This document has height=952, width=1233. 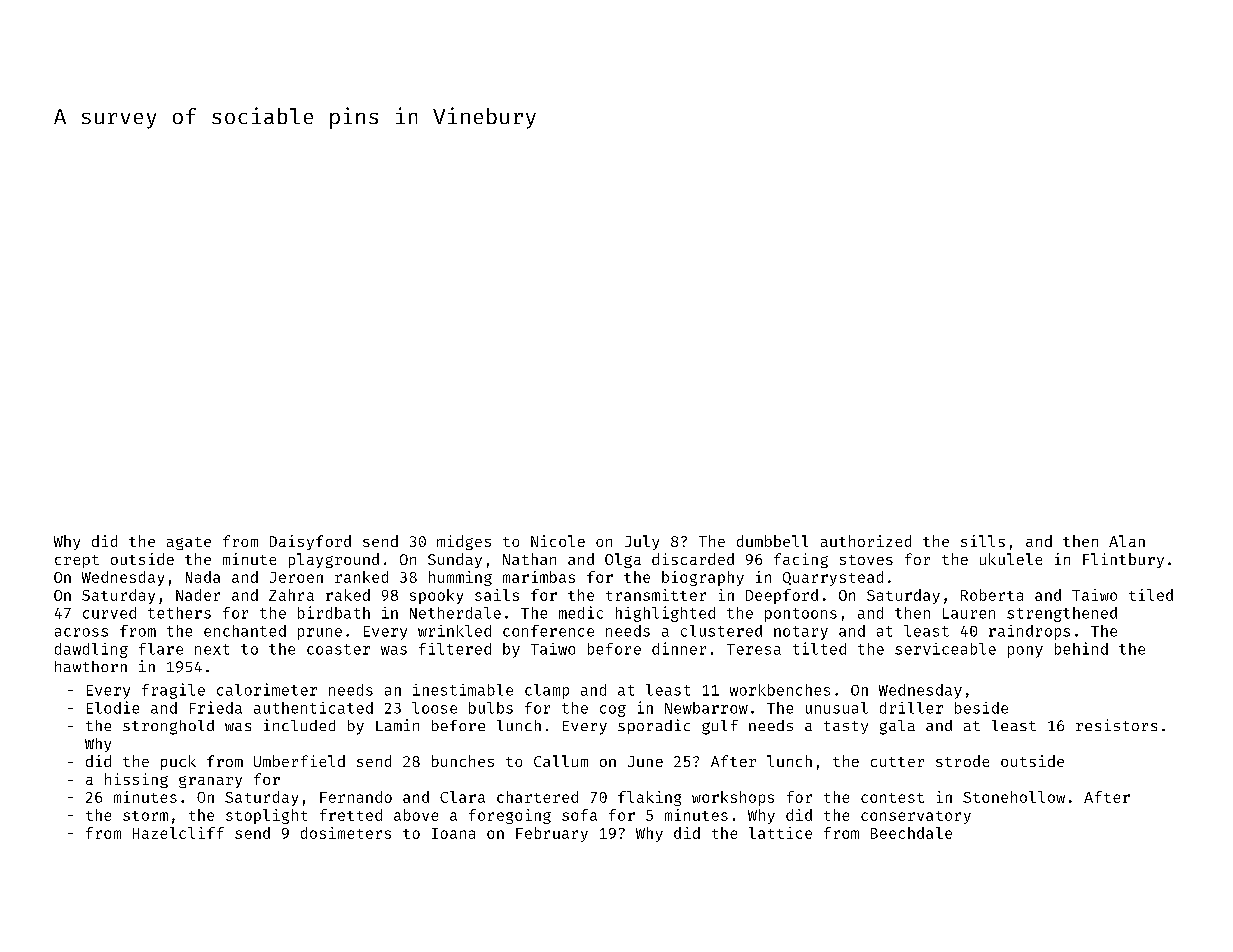 I want to click on sills, so click(x=983, y=541).
